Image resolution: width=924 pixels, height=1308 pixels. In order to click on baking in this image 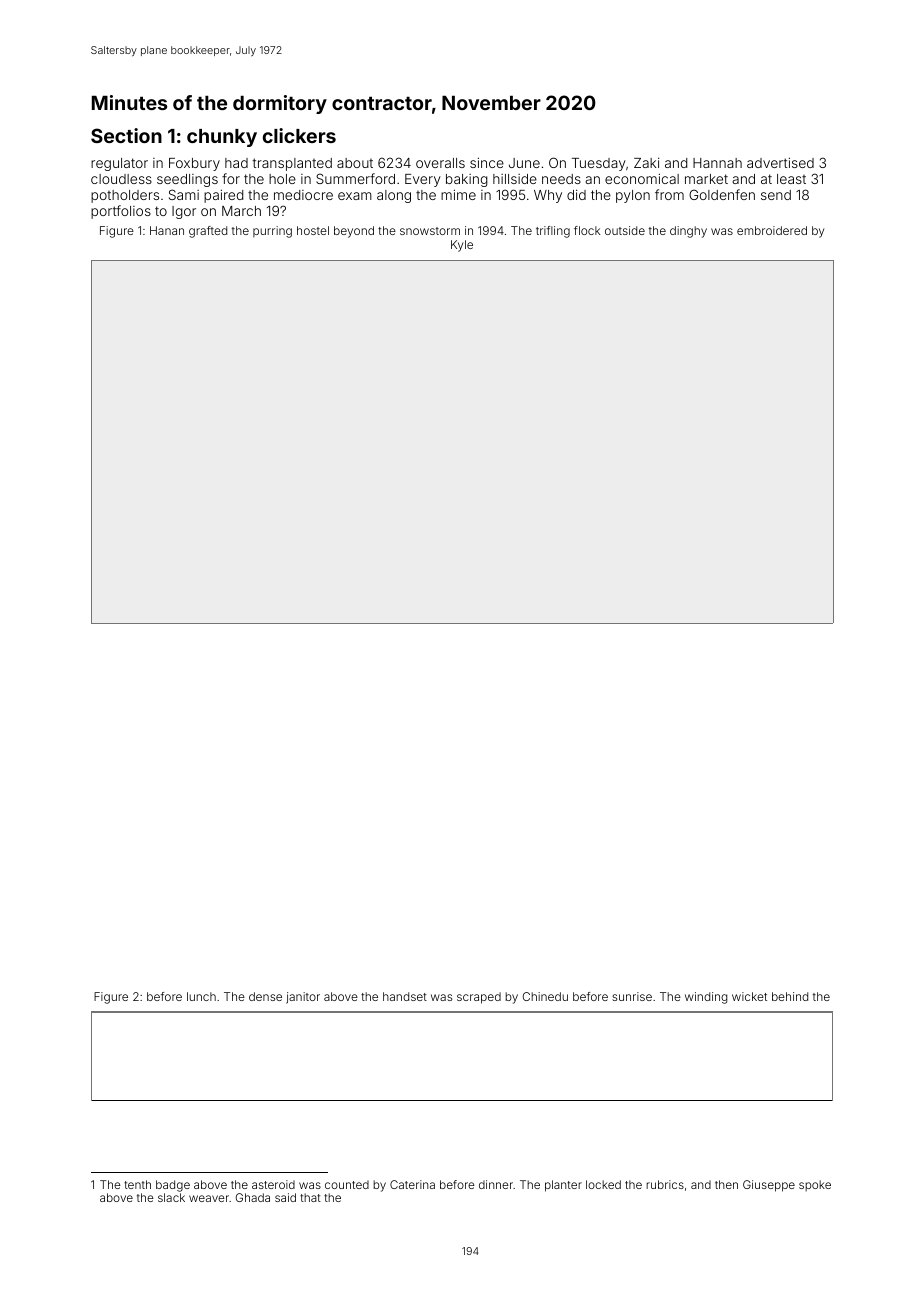, I will do `click(467, 180)`.
